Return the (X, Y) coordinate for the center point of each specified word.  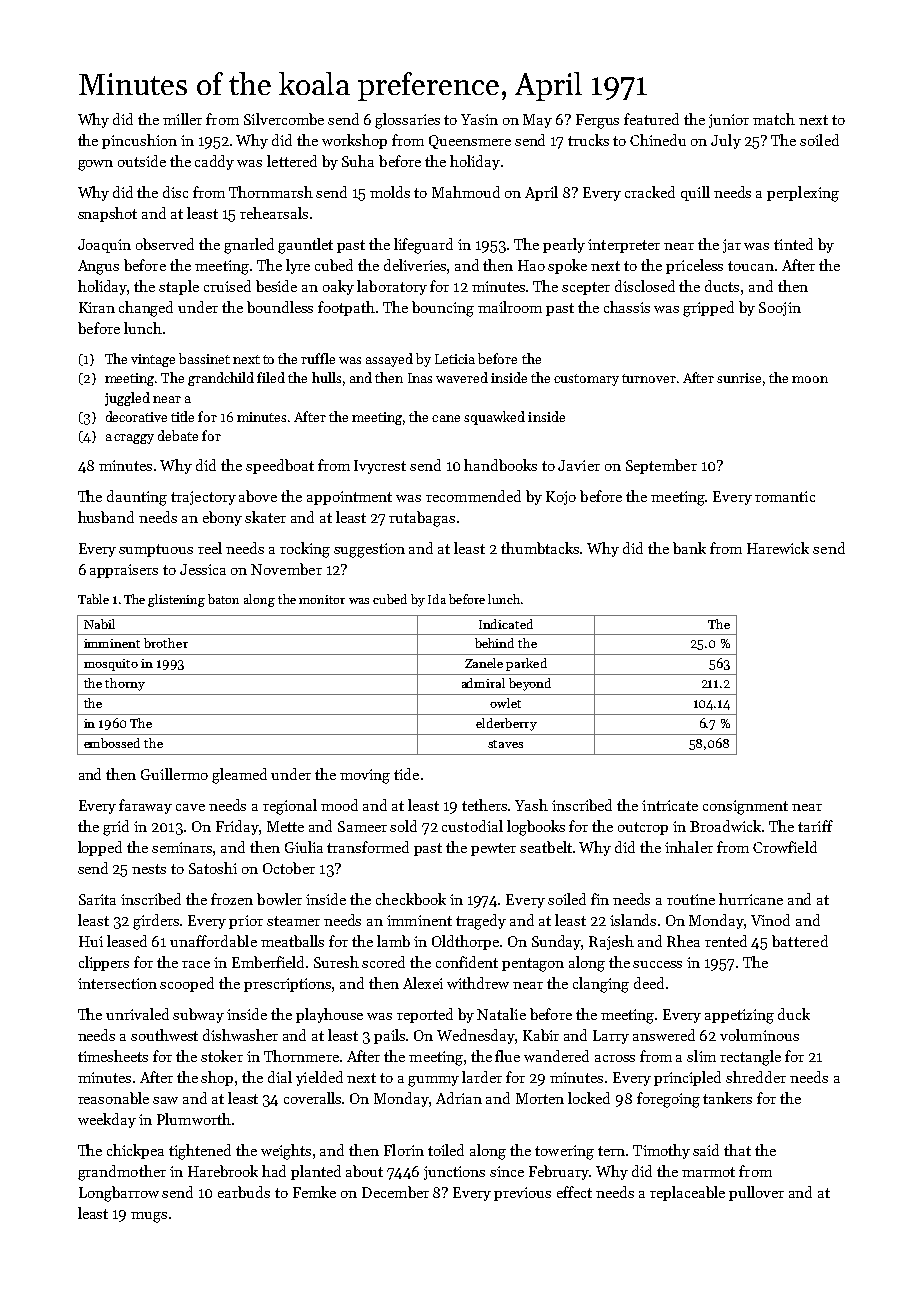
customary (586, 380)
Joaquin (104, 246)
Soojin (780, 309)
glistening (176, 600)
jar (732, 246)
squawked (494, 418)
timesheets (113, 1056)
